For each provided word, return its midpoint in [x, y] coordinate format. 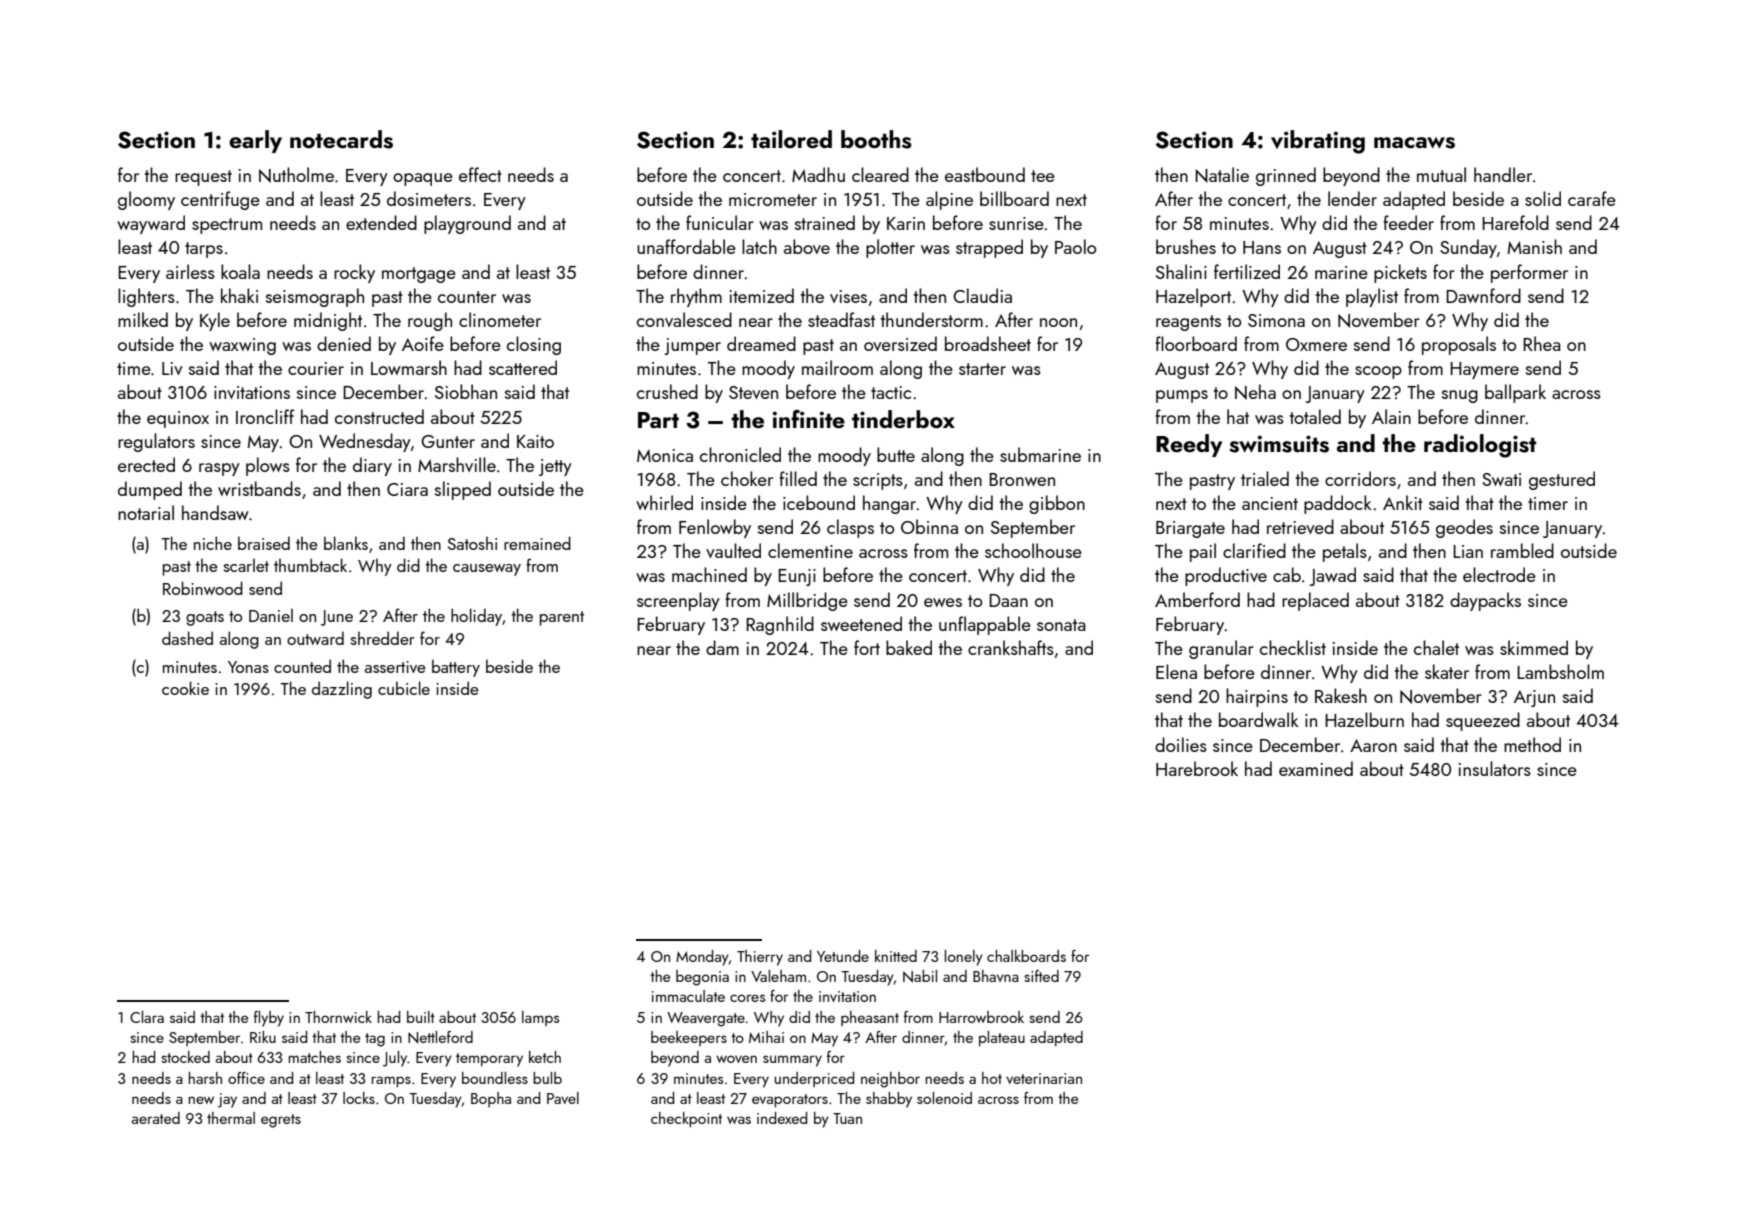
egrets [281, 1121]
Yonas [248, 667]
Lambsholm [1560, 671]
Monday [702, 958]
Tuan [847, 1118]
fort [867, 647]
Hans [1262, 247]
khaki [239, 295]
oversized [900, 343]
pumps [1182, 396]
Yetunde [843, 956]
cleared [880, 174]
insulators [1495, 768]
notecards [341, 139]
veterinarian [1044, 1078]
